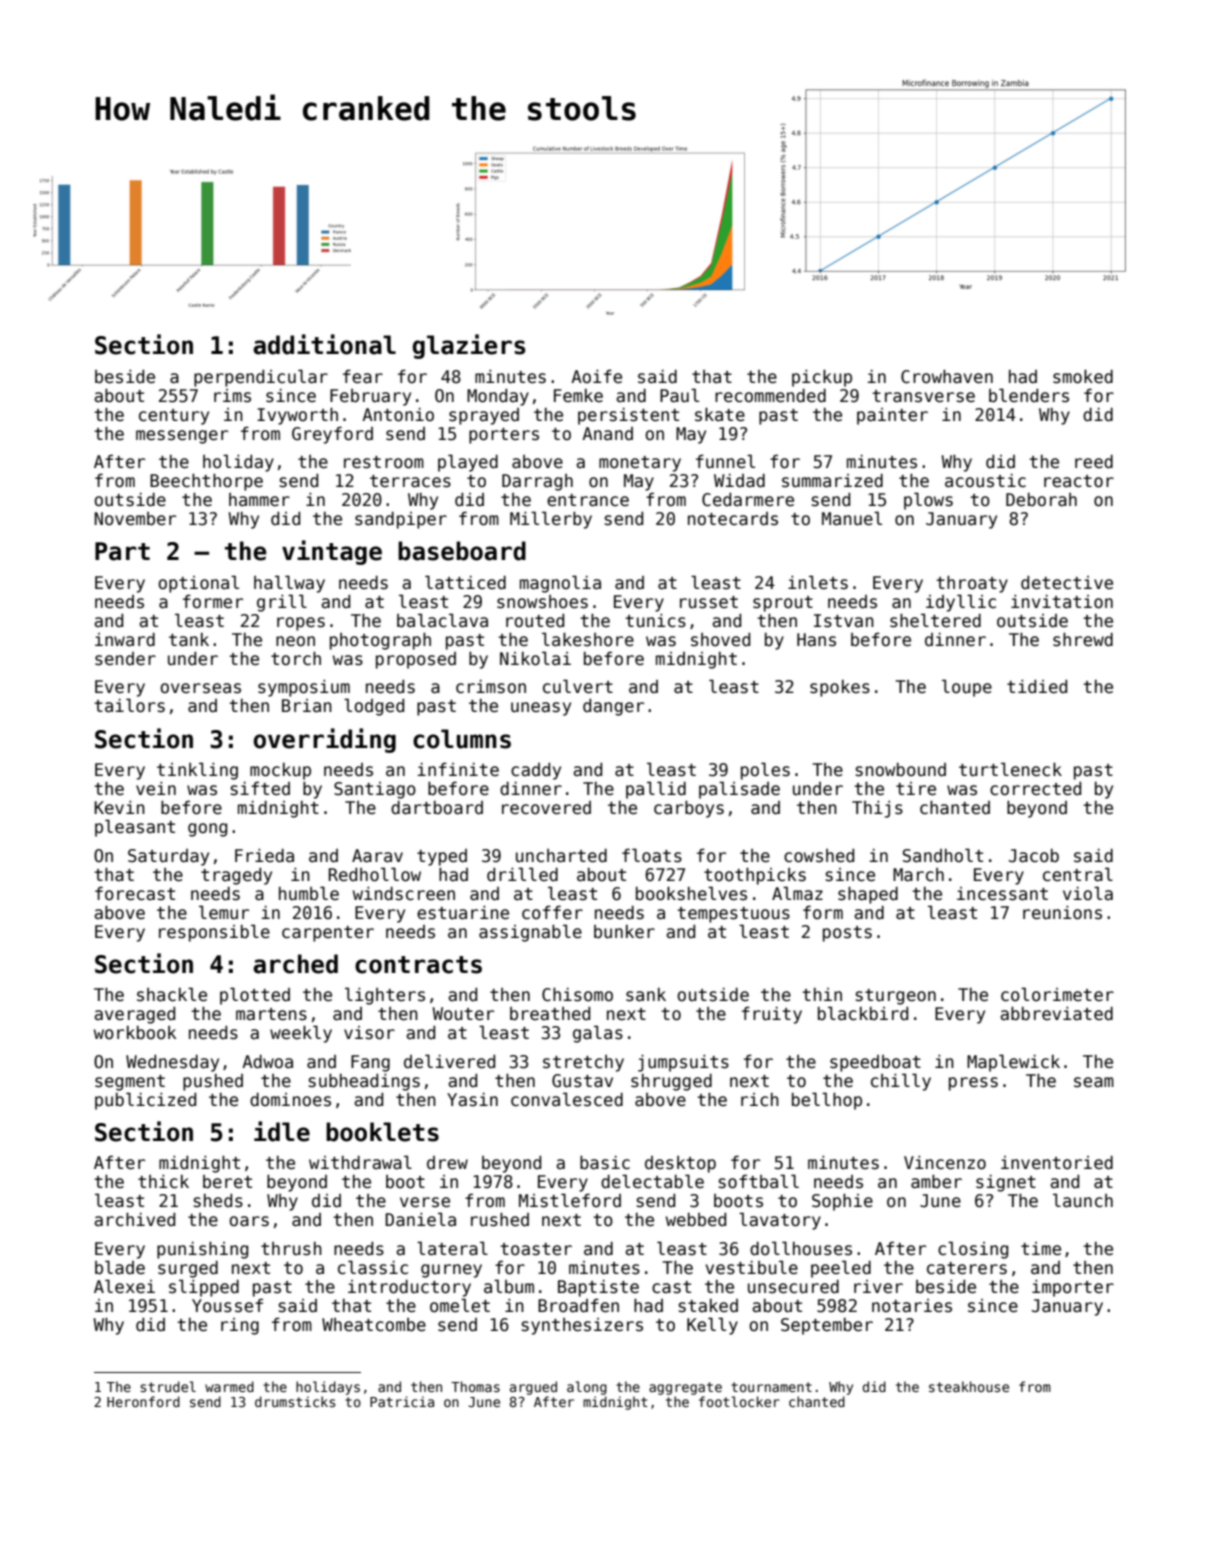 The height and width of the screenshot is (1564, 1208). What do you see at coordinates (324, 344) in the screenshot?
I see `additional` at bounding box center [324, 344].
